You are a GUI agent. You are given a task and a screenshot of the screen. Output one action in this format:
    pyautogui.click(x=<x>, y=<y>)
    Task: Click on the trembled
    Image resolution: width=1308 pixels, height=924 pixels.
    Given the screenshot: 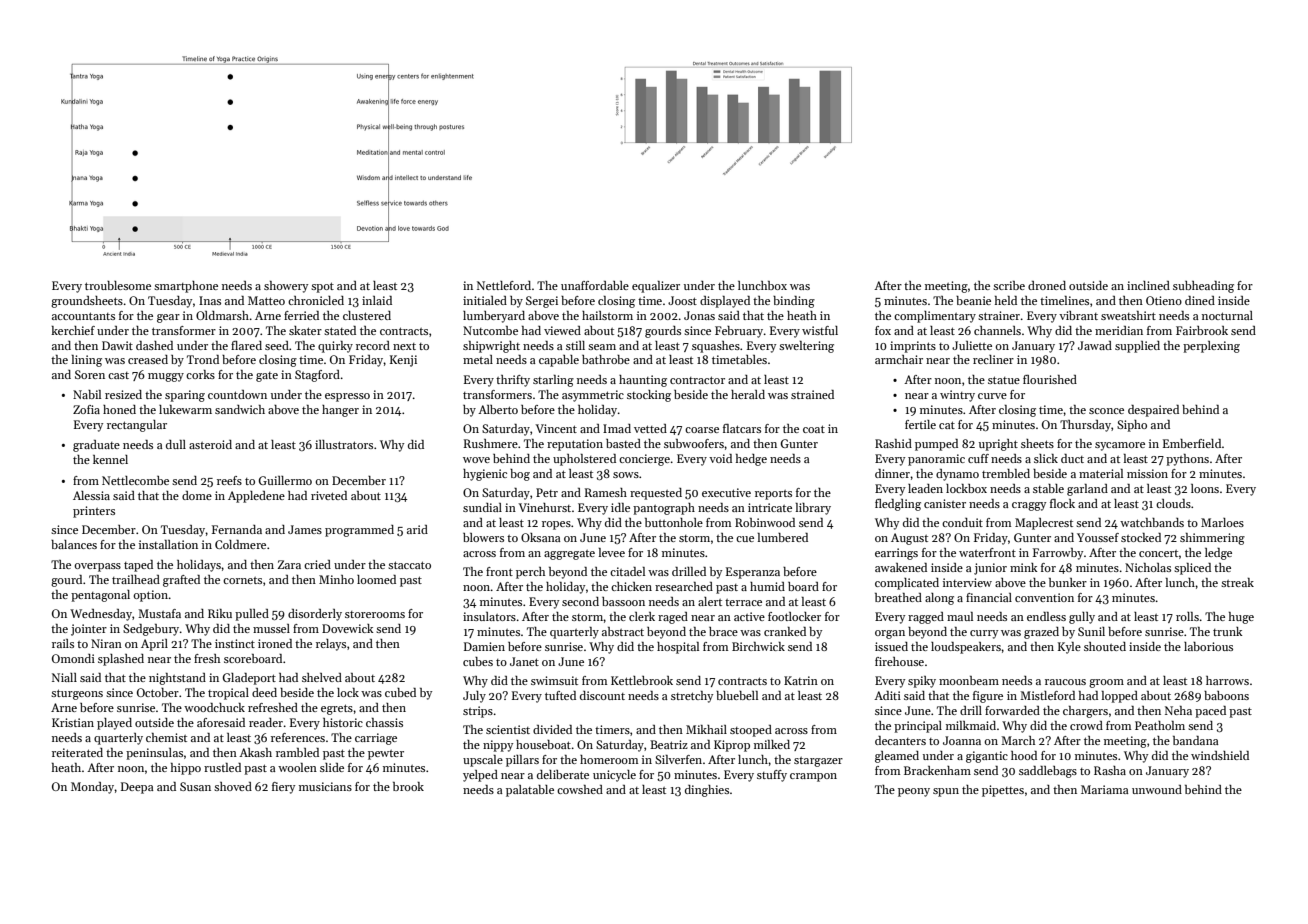 What is the action you would take?
    pyautogui.click(x=1006, y=473)
